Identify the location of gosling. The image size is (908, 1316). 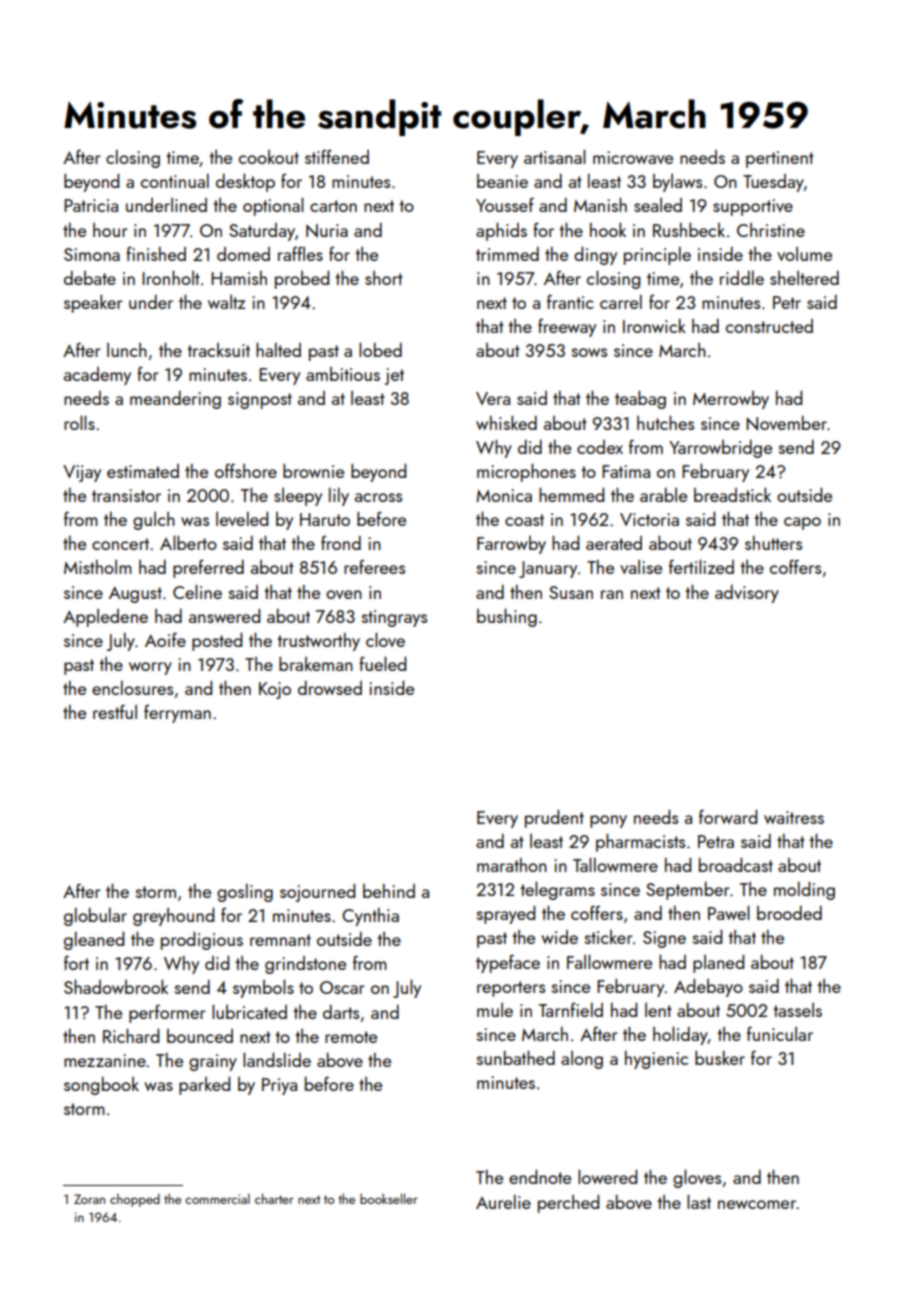
(245, 893).
